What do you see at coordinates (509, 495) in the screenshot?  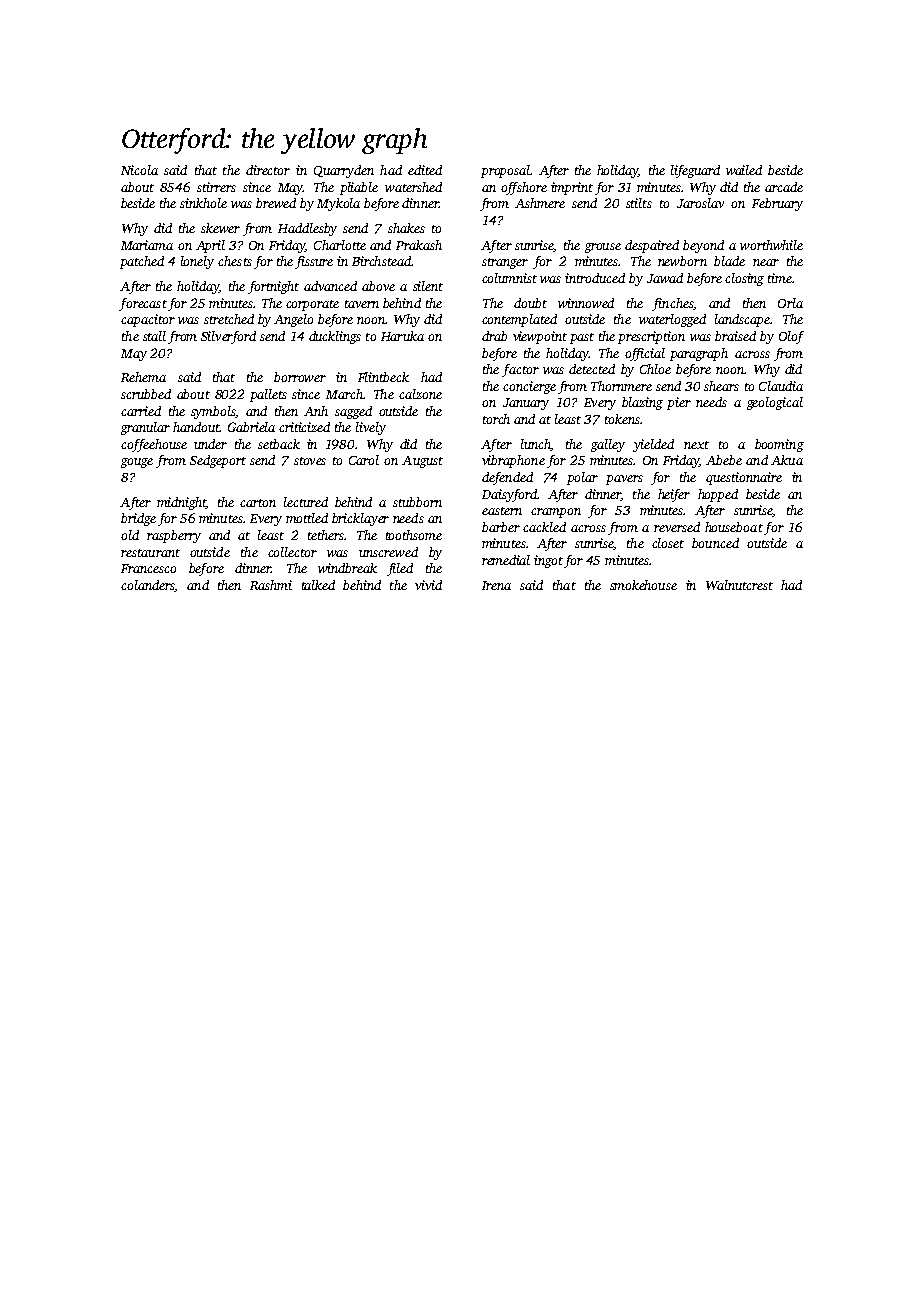 I see `Daisyford` at bounding box center [509, 495].
